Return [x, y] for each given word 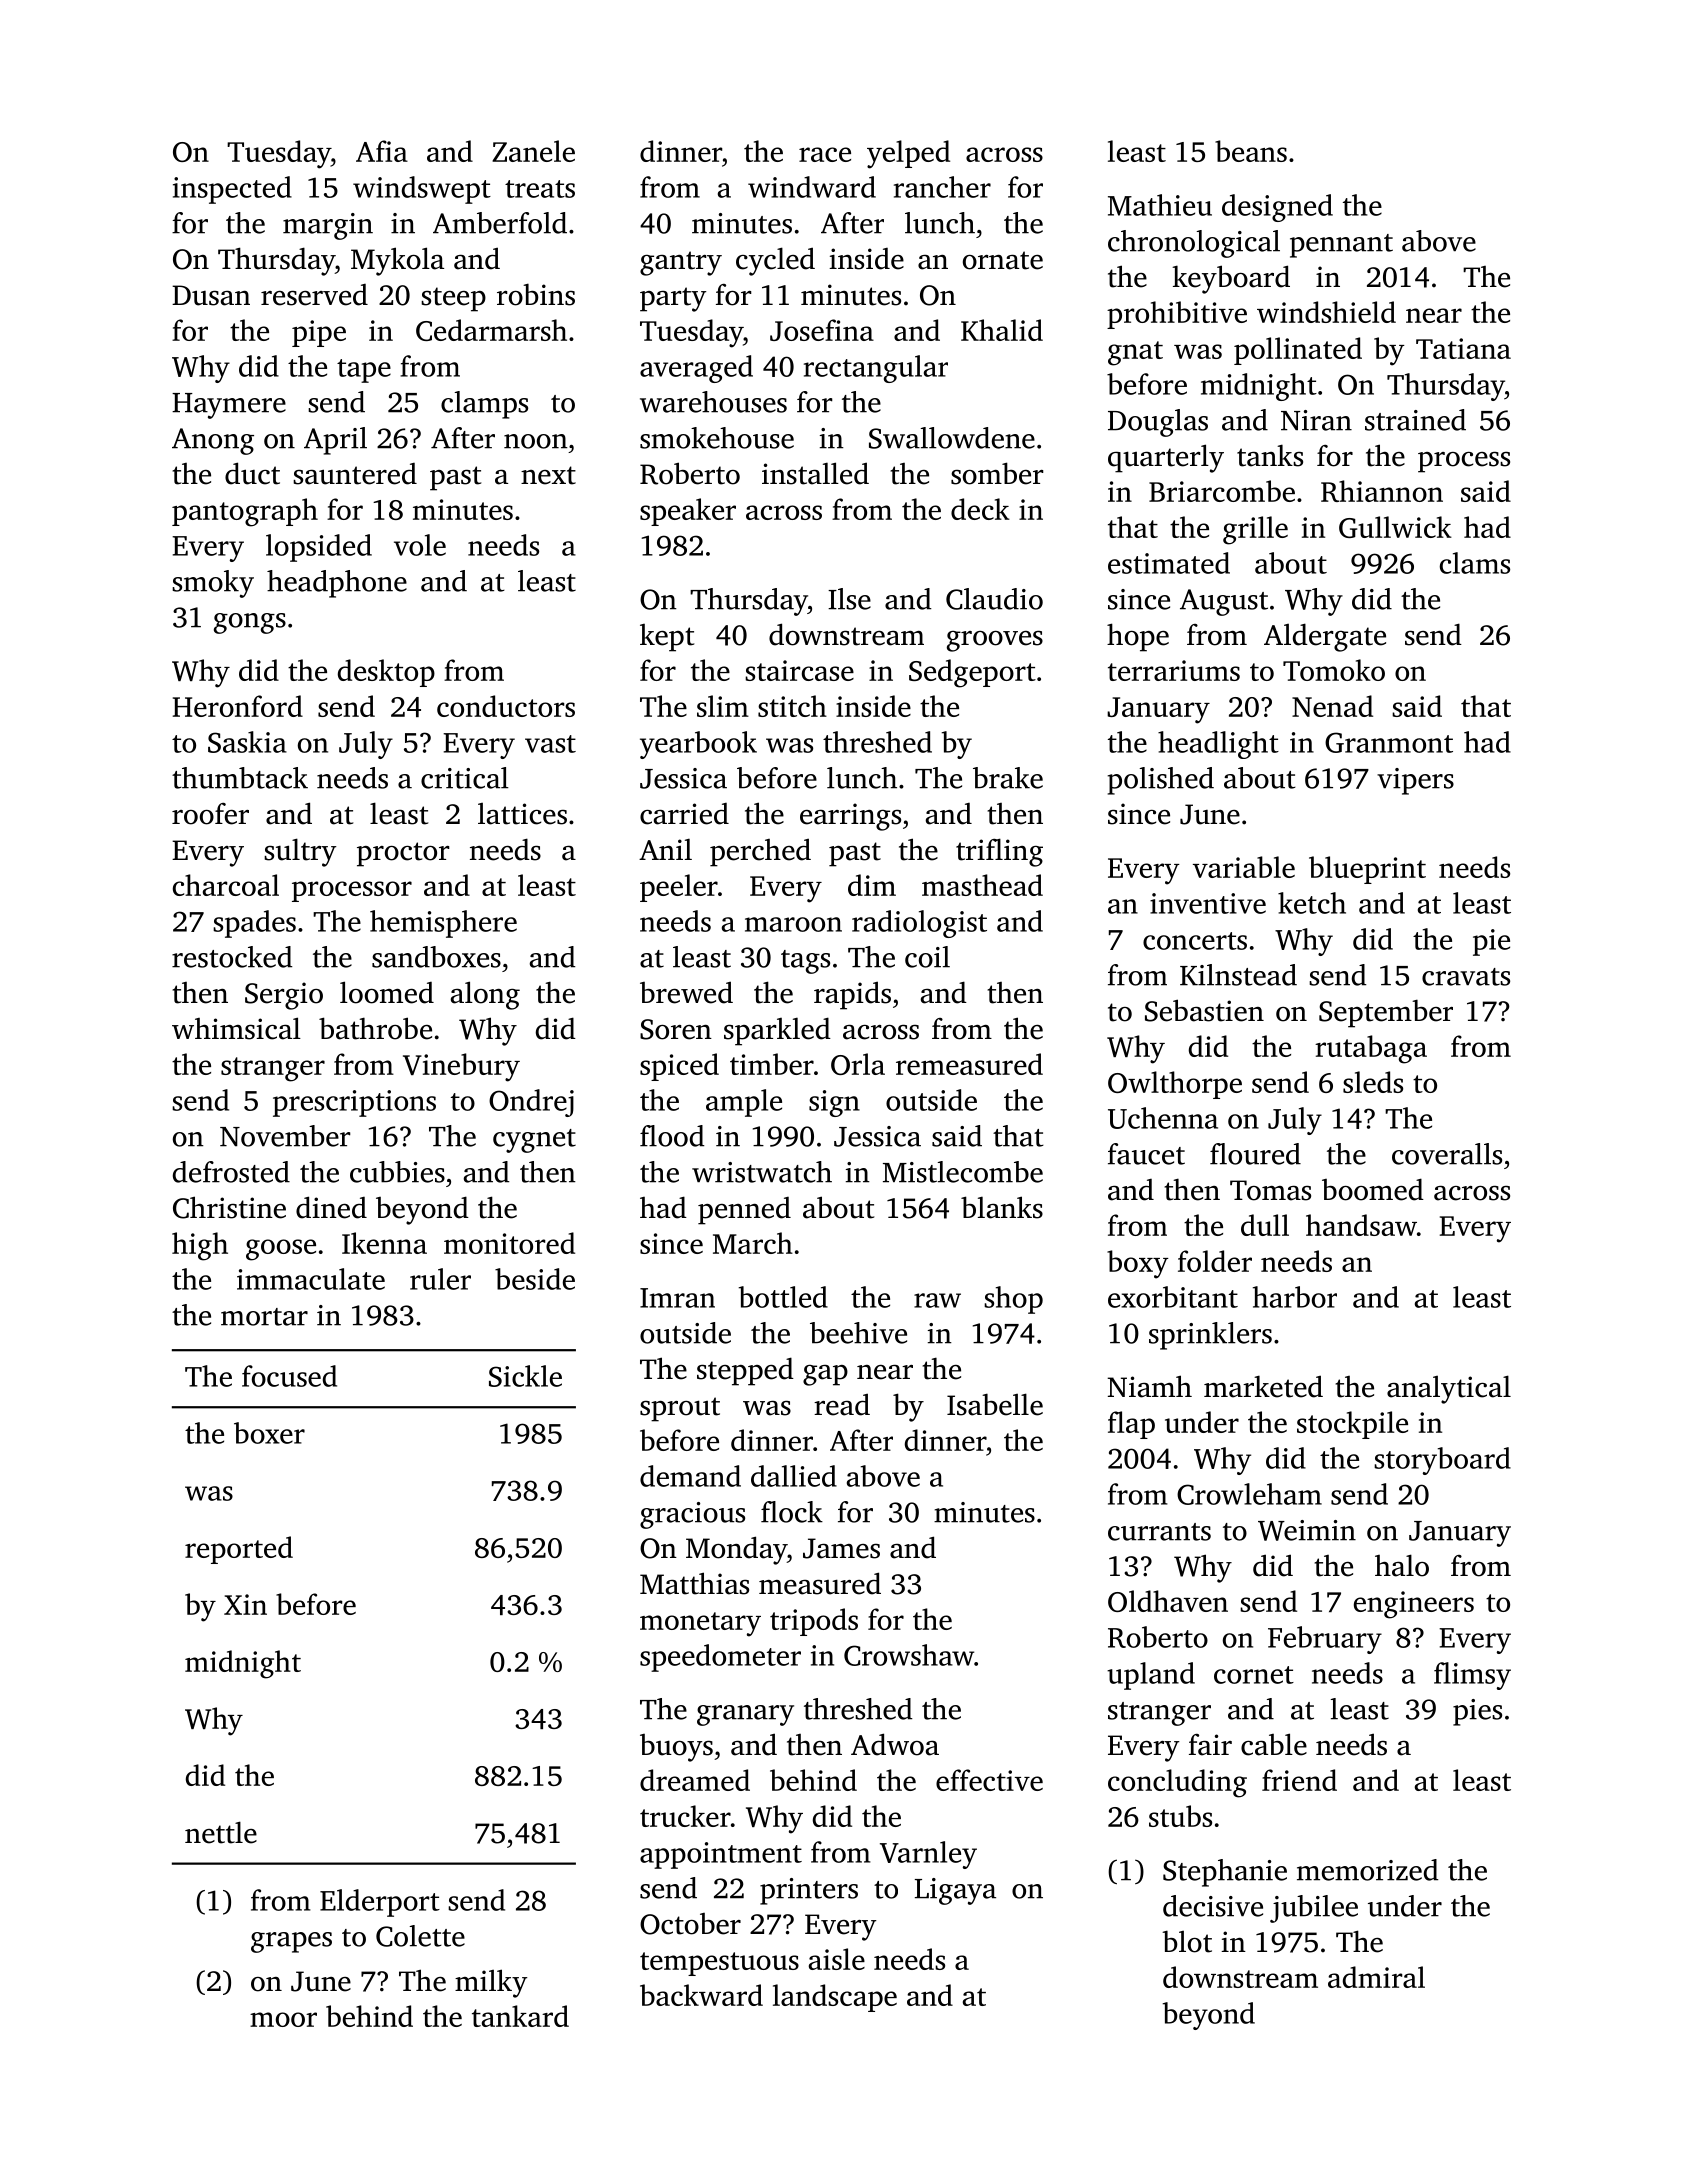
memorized [1367, 1870]
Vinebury [461, 1067]
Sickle [525, 1376]
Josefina [822, 330]
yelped [908, 154]
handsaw [1361, 1225]
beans [1251, 151]
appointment [721, 1855]
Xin [245, 1604]
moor [283, 2019]
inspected [232, 190]
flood [672, 1136]
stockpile [1352, 1425]
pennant [1341, 246]
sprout [680, 1409]
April [335, 441]
